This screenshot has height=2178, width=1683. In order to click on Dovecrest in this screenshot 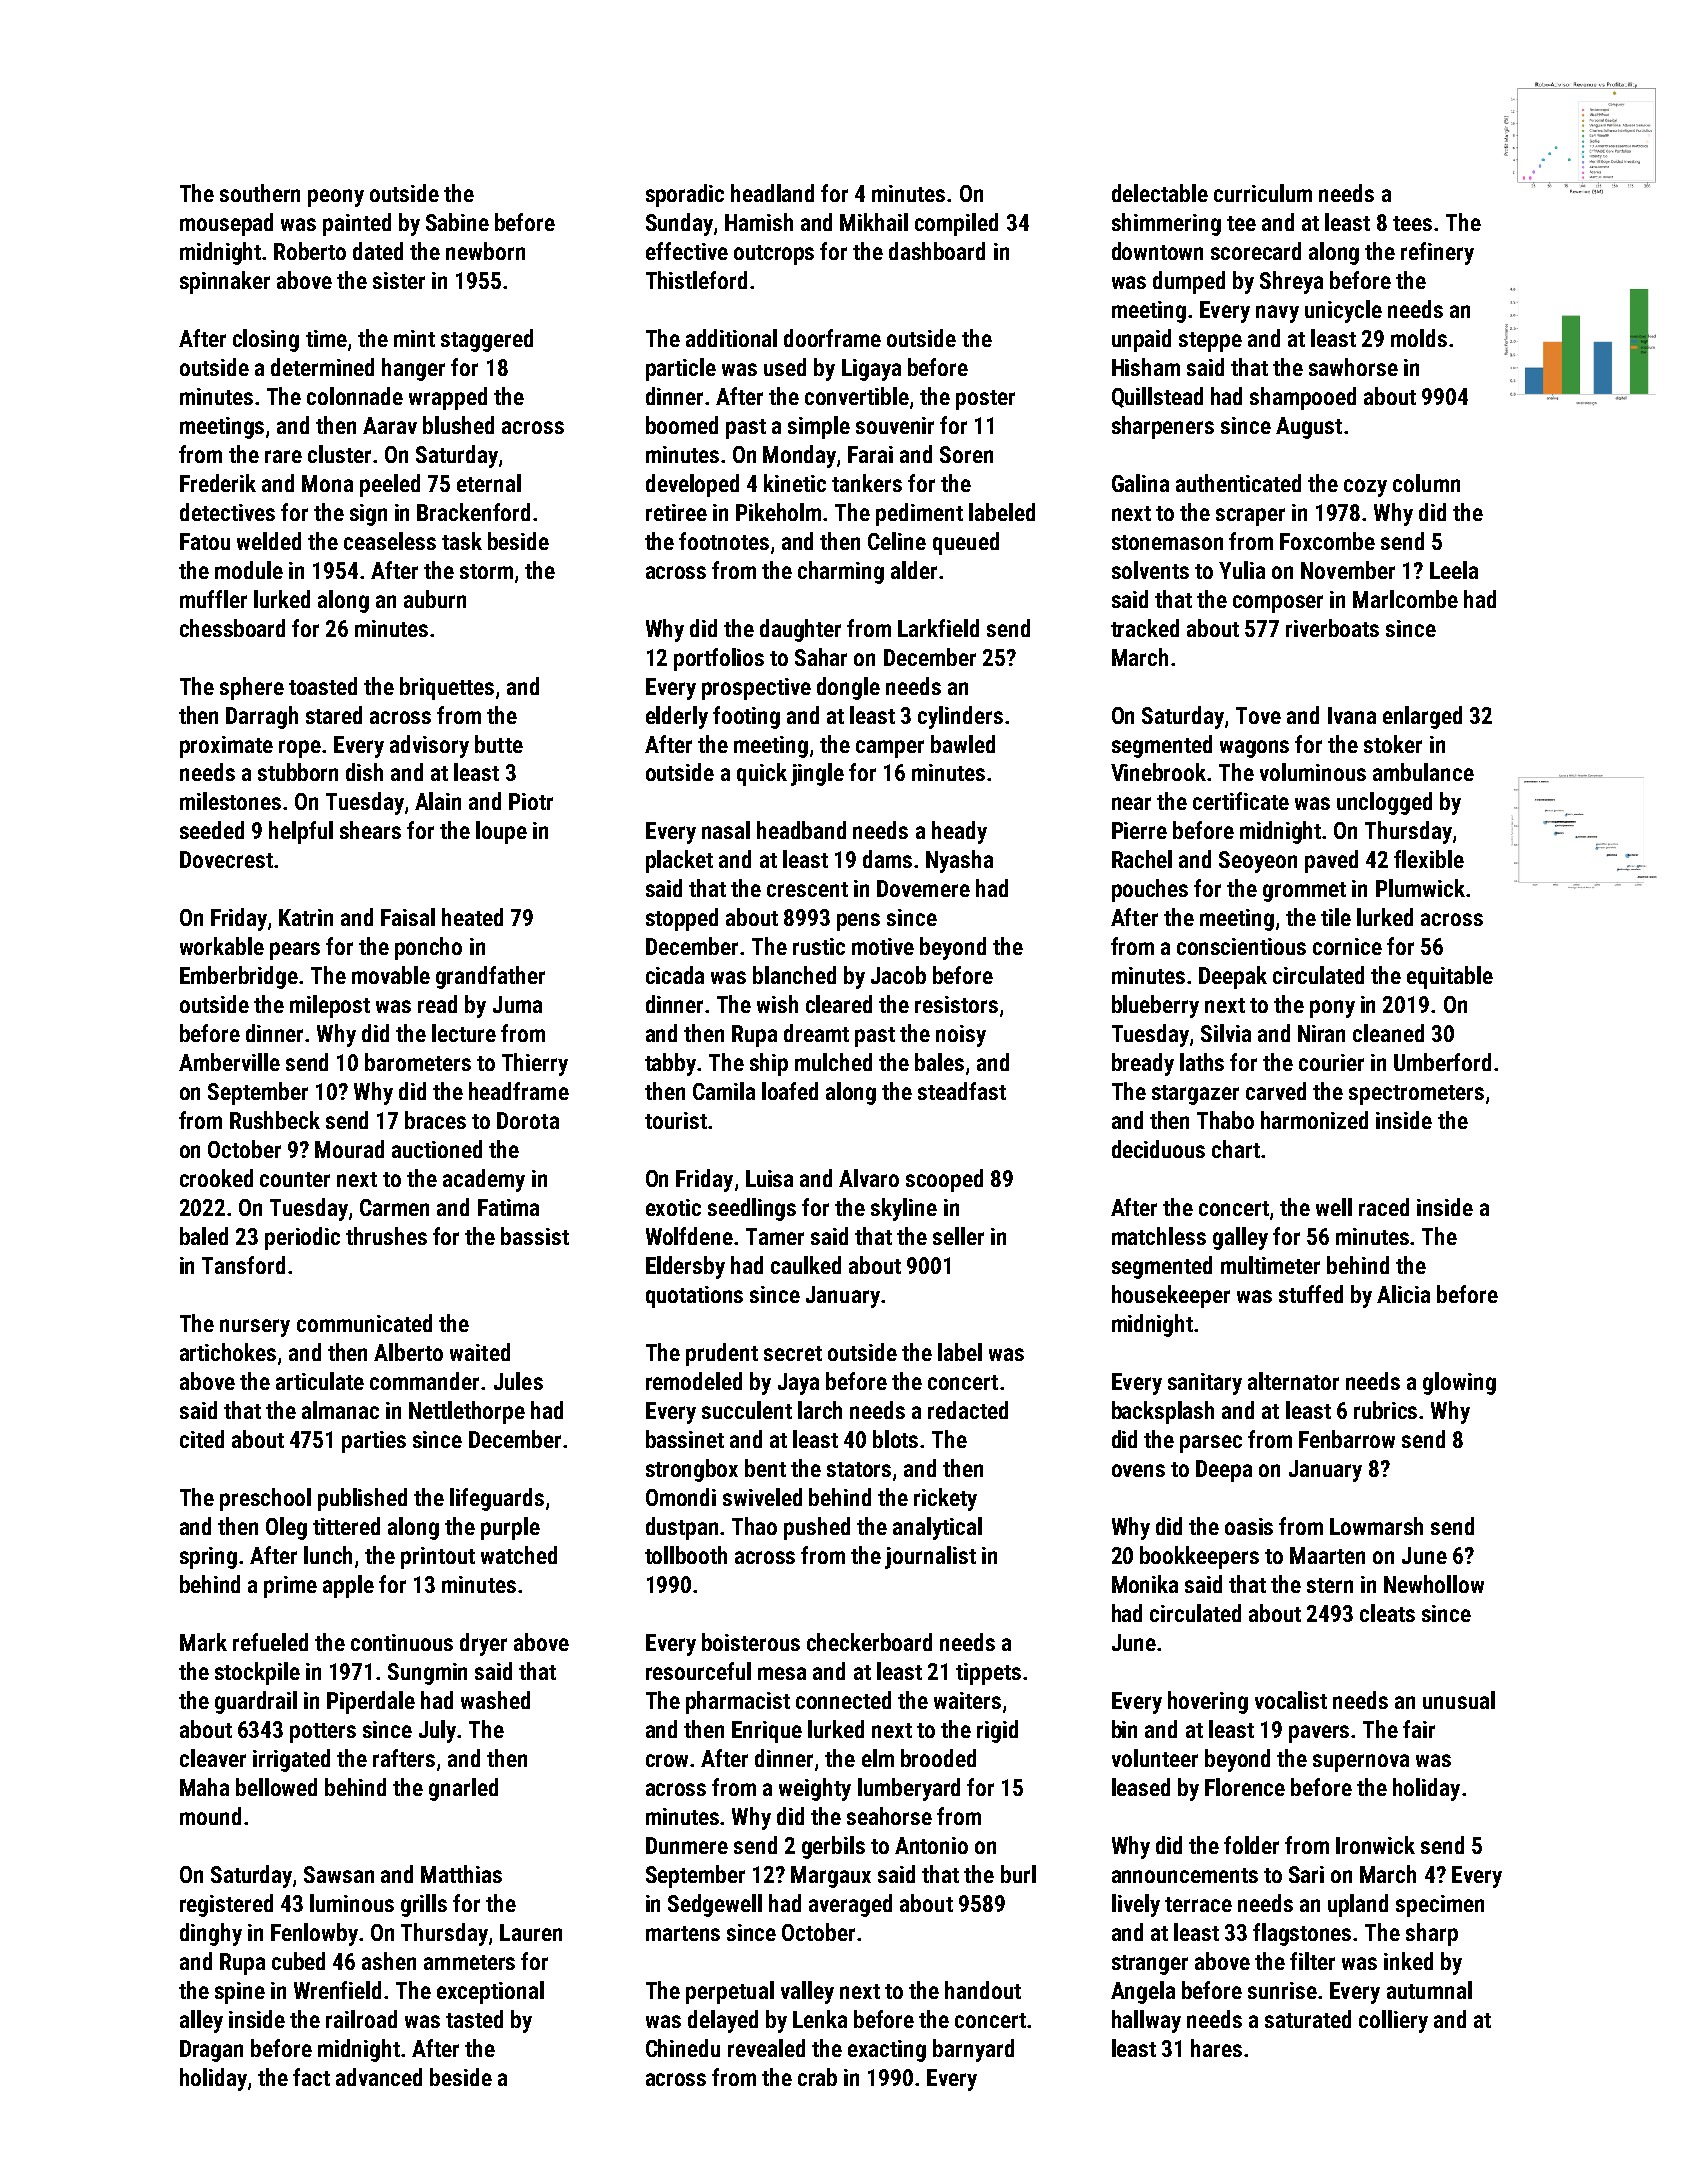, I will do `click(226, 859)`.
